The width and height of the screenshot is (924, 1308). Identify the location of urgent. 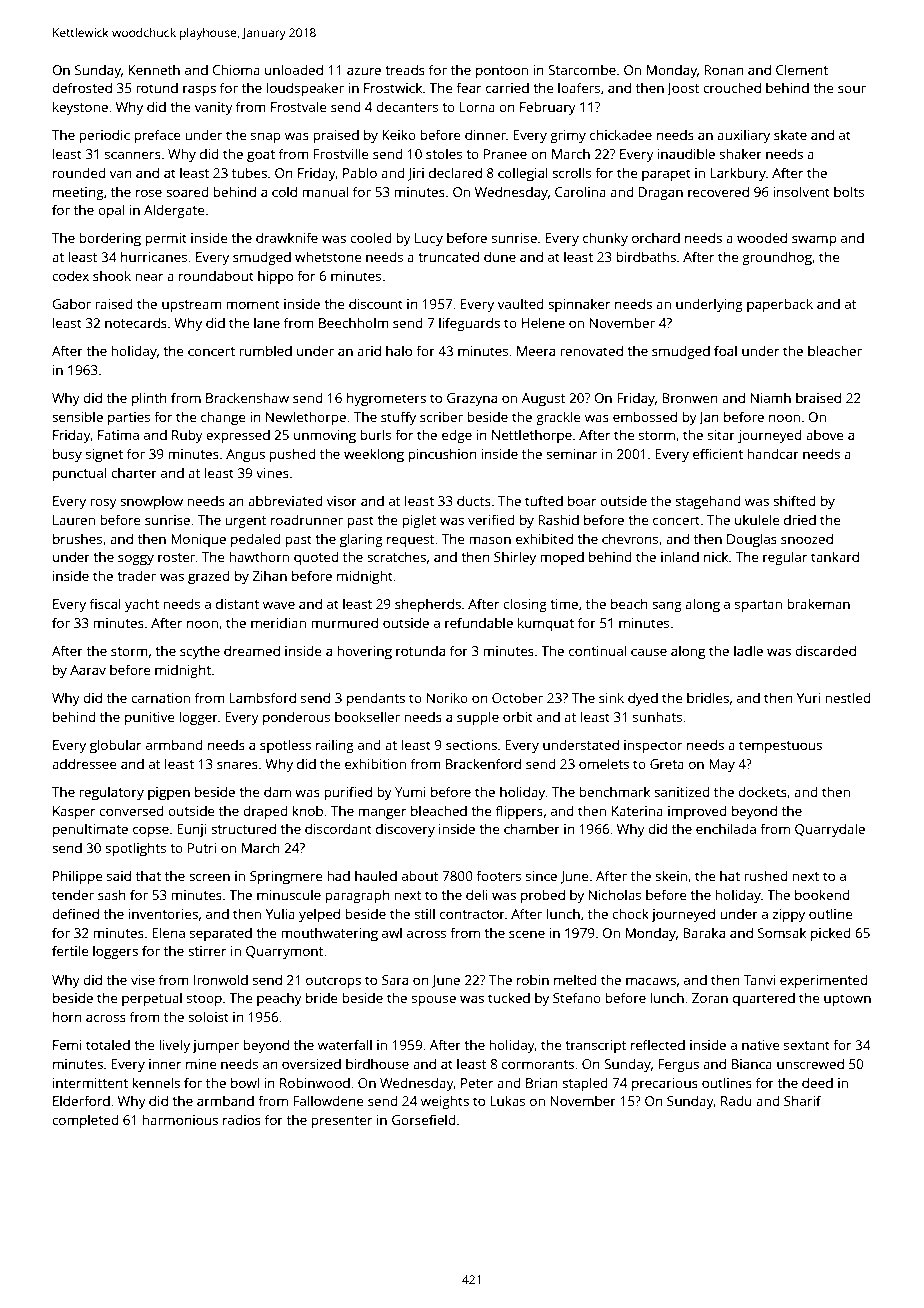
(246, 522).
